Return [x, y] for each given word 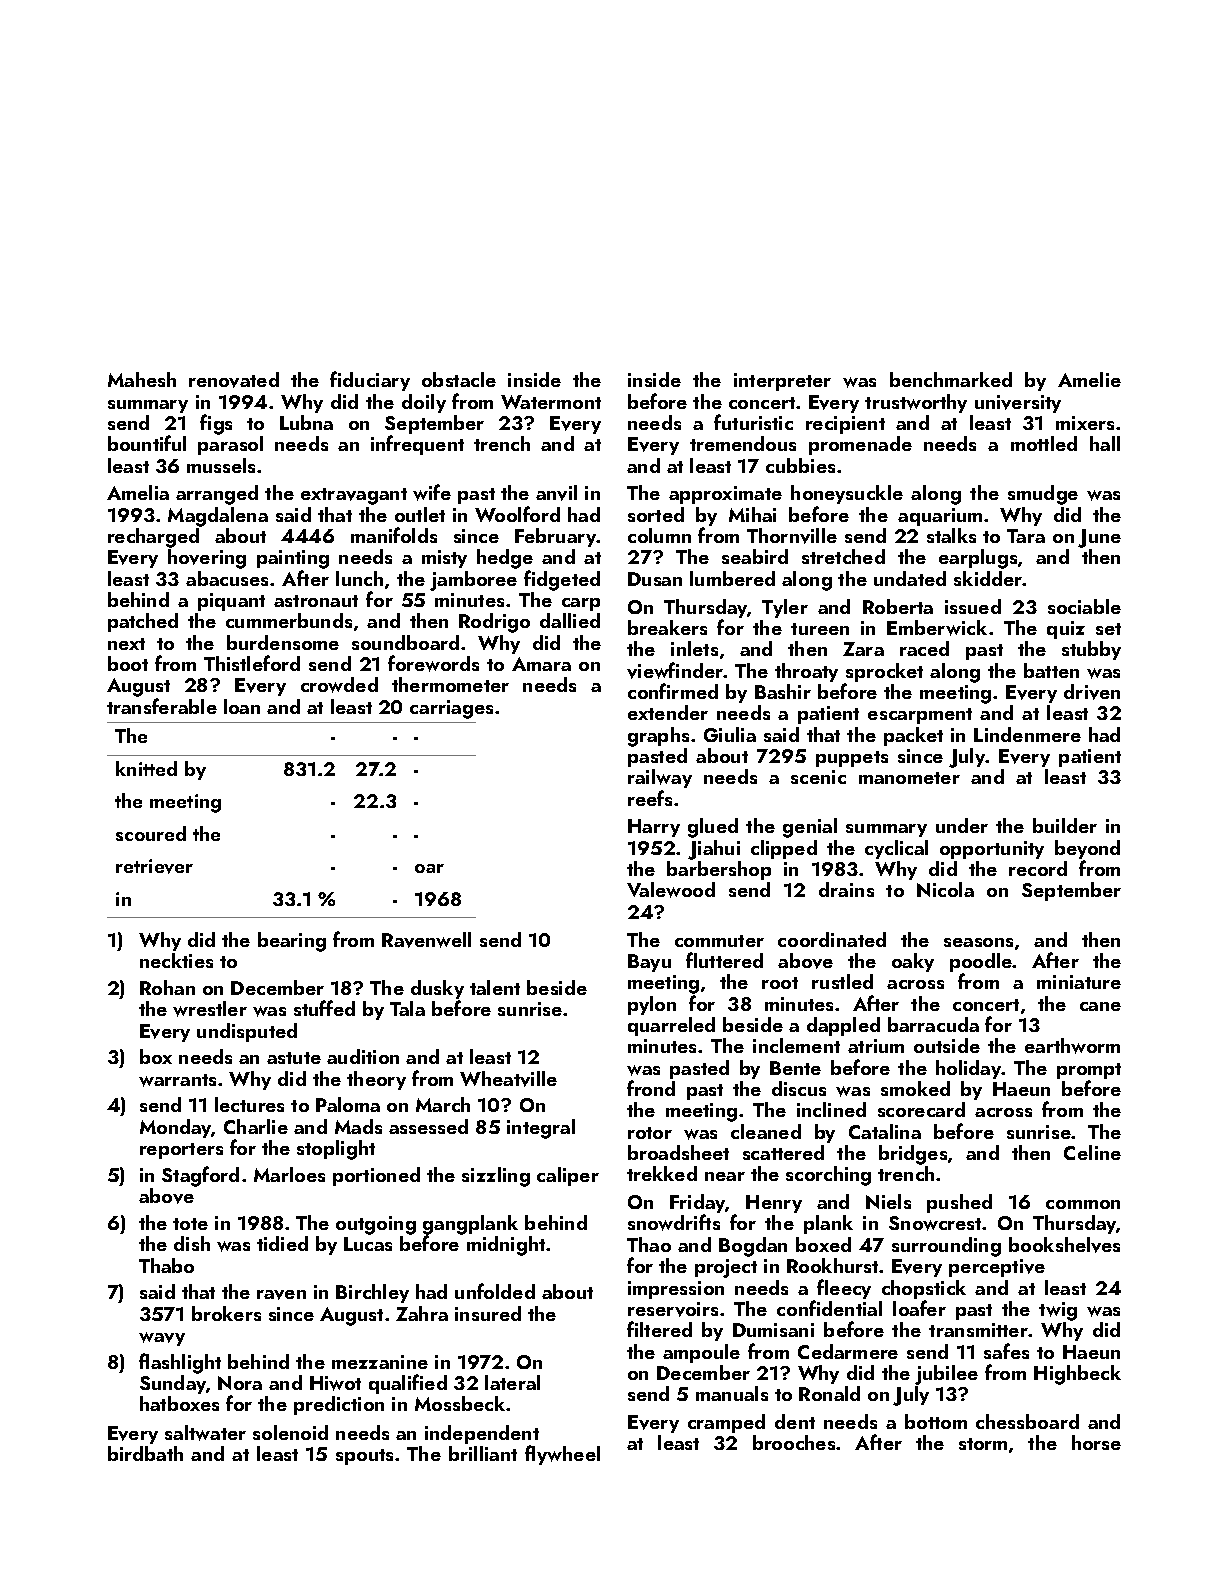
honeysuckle [847, 494]
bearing [292, 942]
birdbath [145, 1453]
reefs [650, 798]
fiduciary [370, 381]
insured [488, 1313]
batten [1051, 670]
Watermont [551, 402]
